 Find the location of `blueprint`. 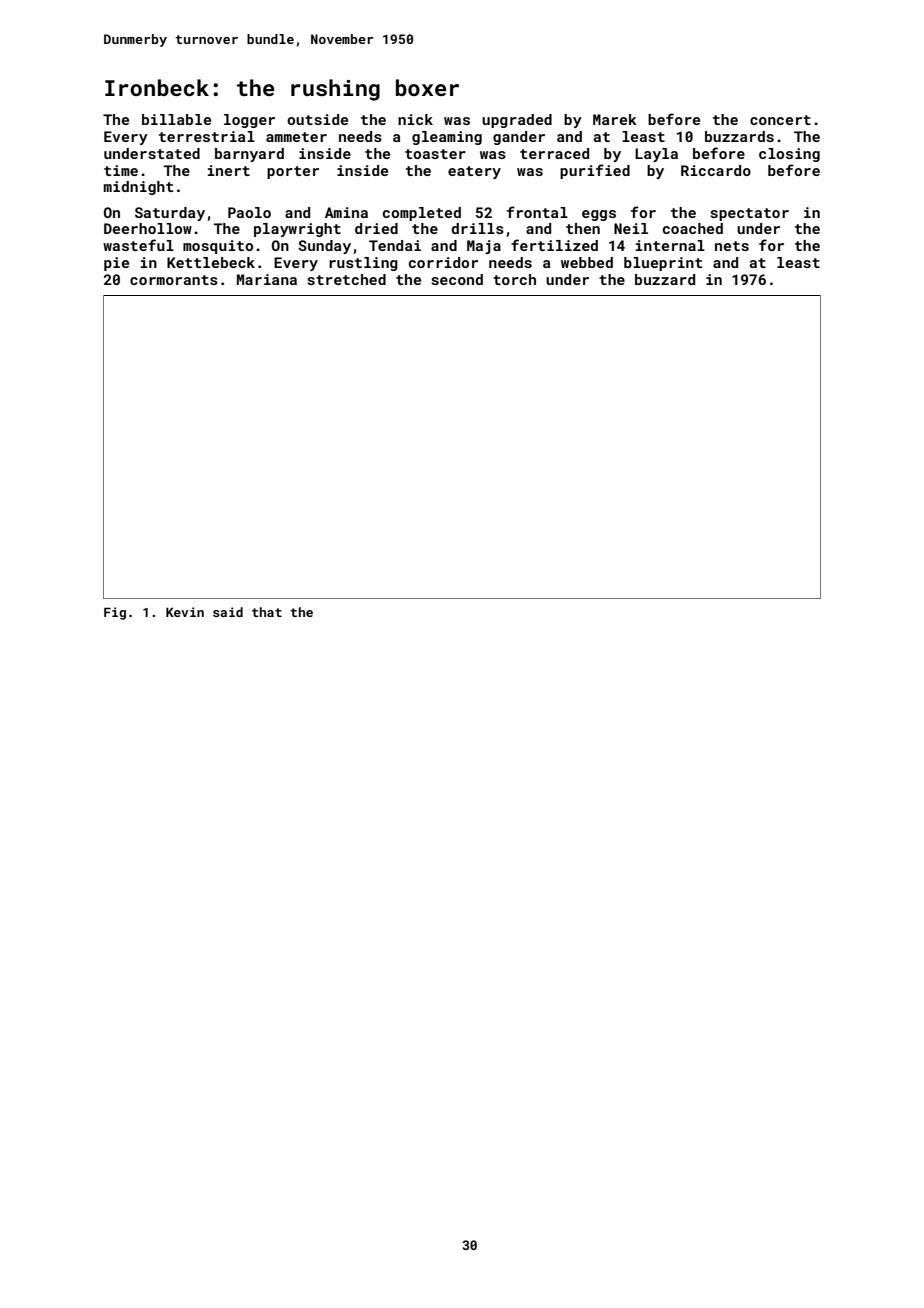

blueprint is located at coordinates (663, 264).
